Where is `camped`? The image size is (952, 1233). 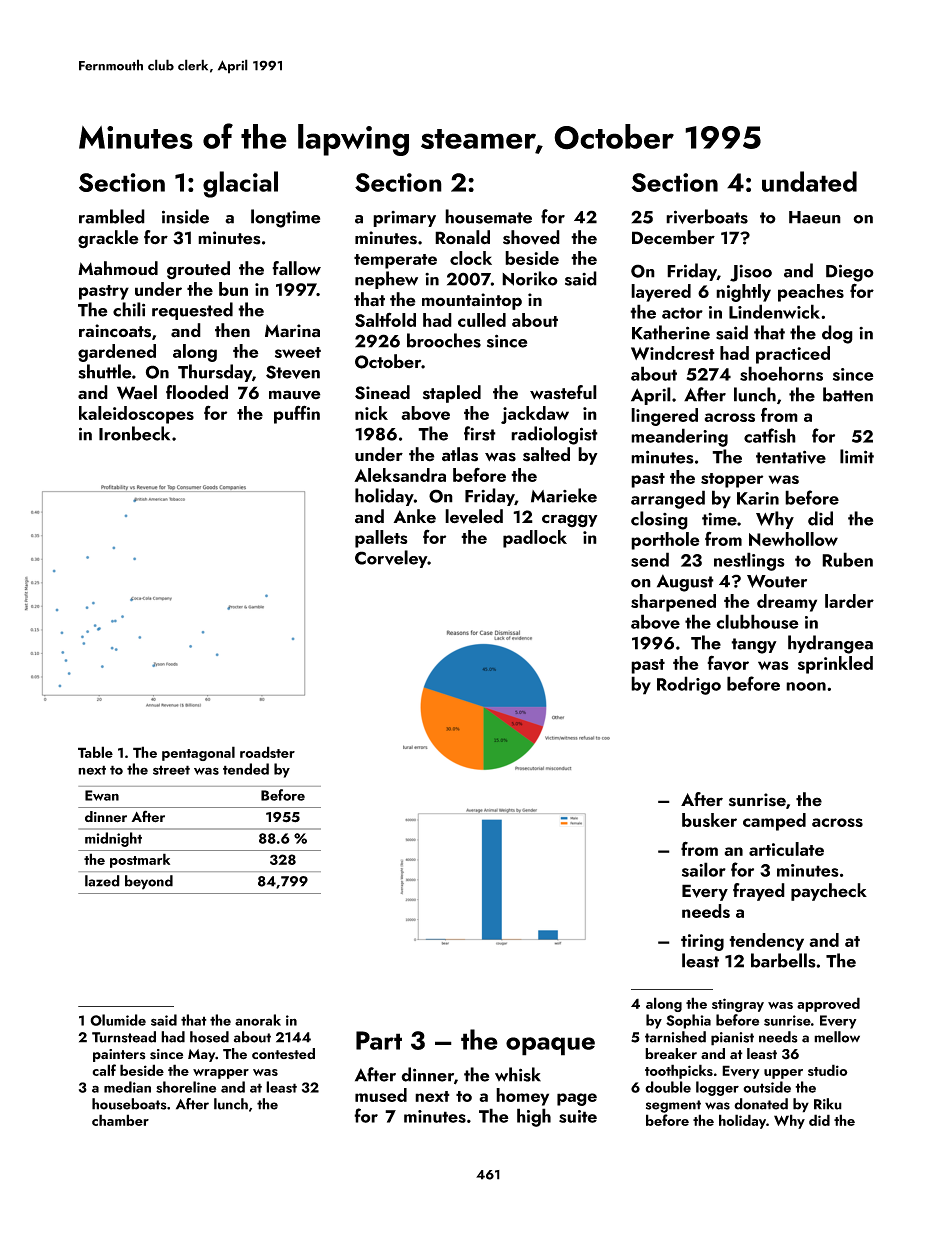 camped is located at coordinates (774, 822).
